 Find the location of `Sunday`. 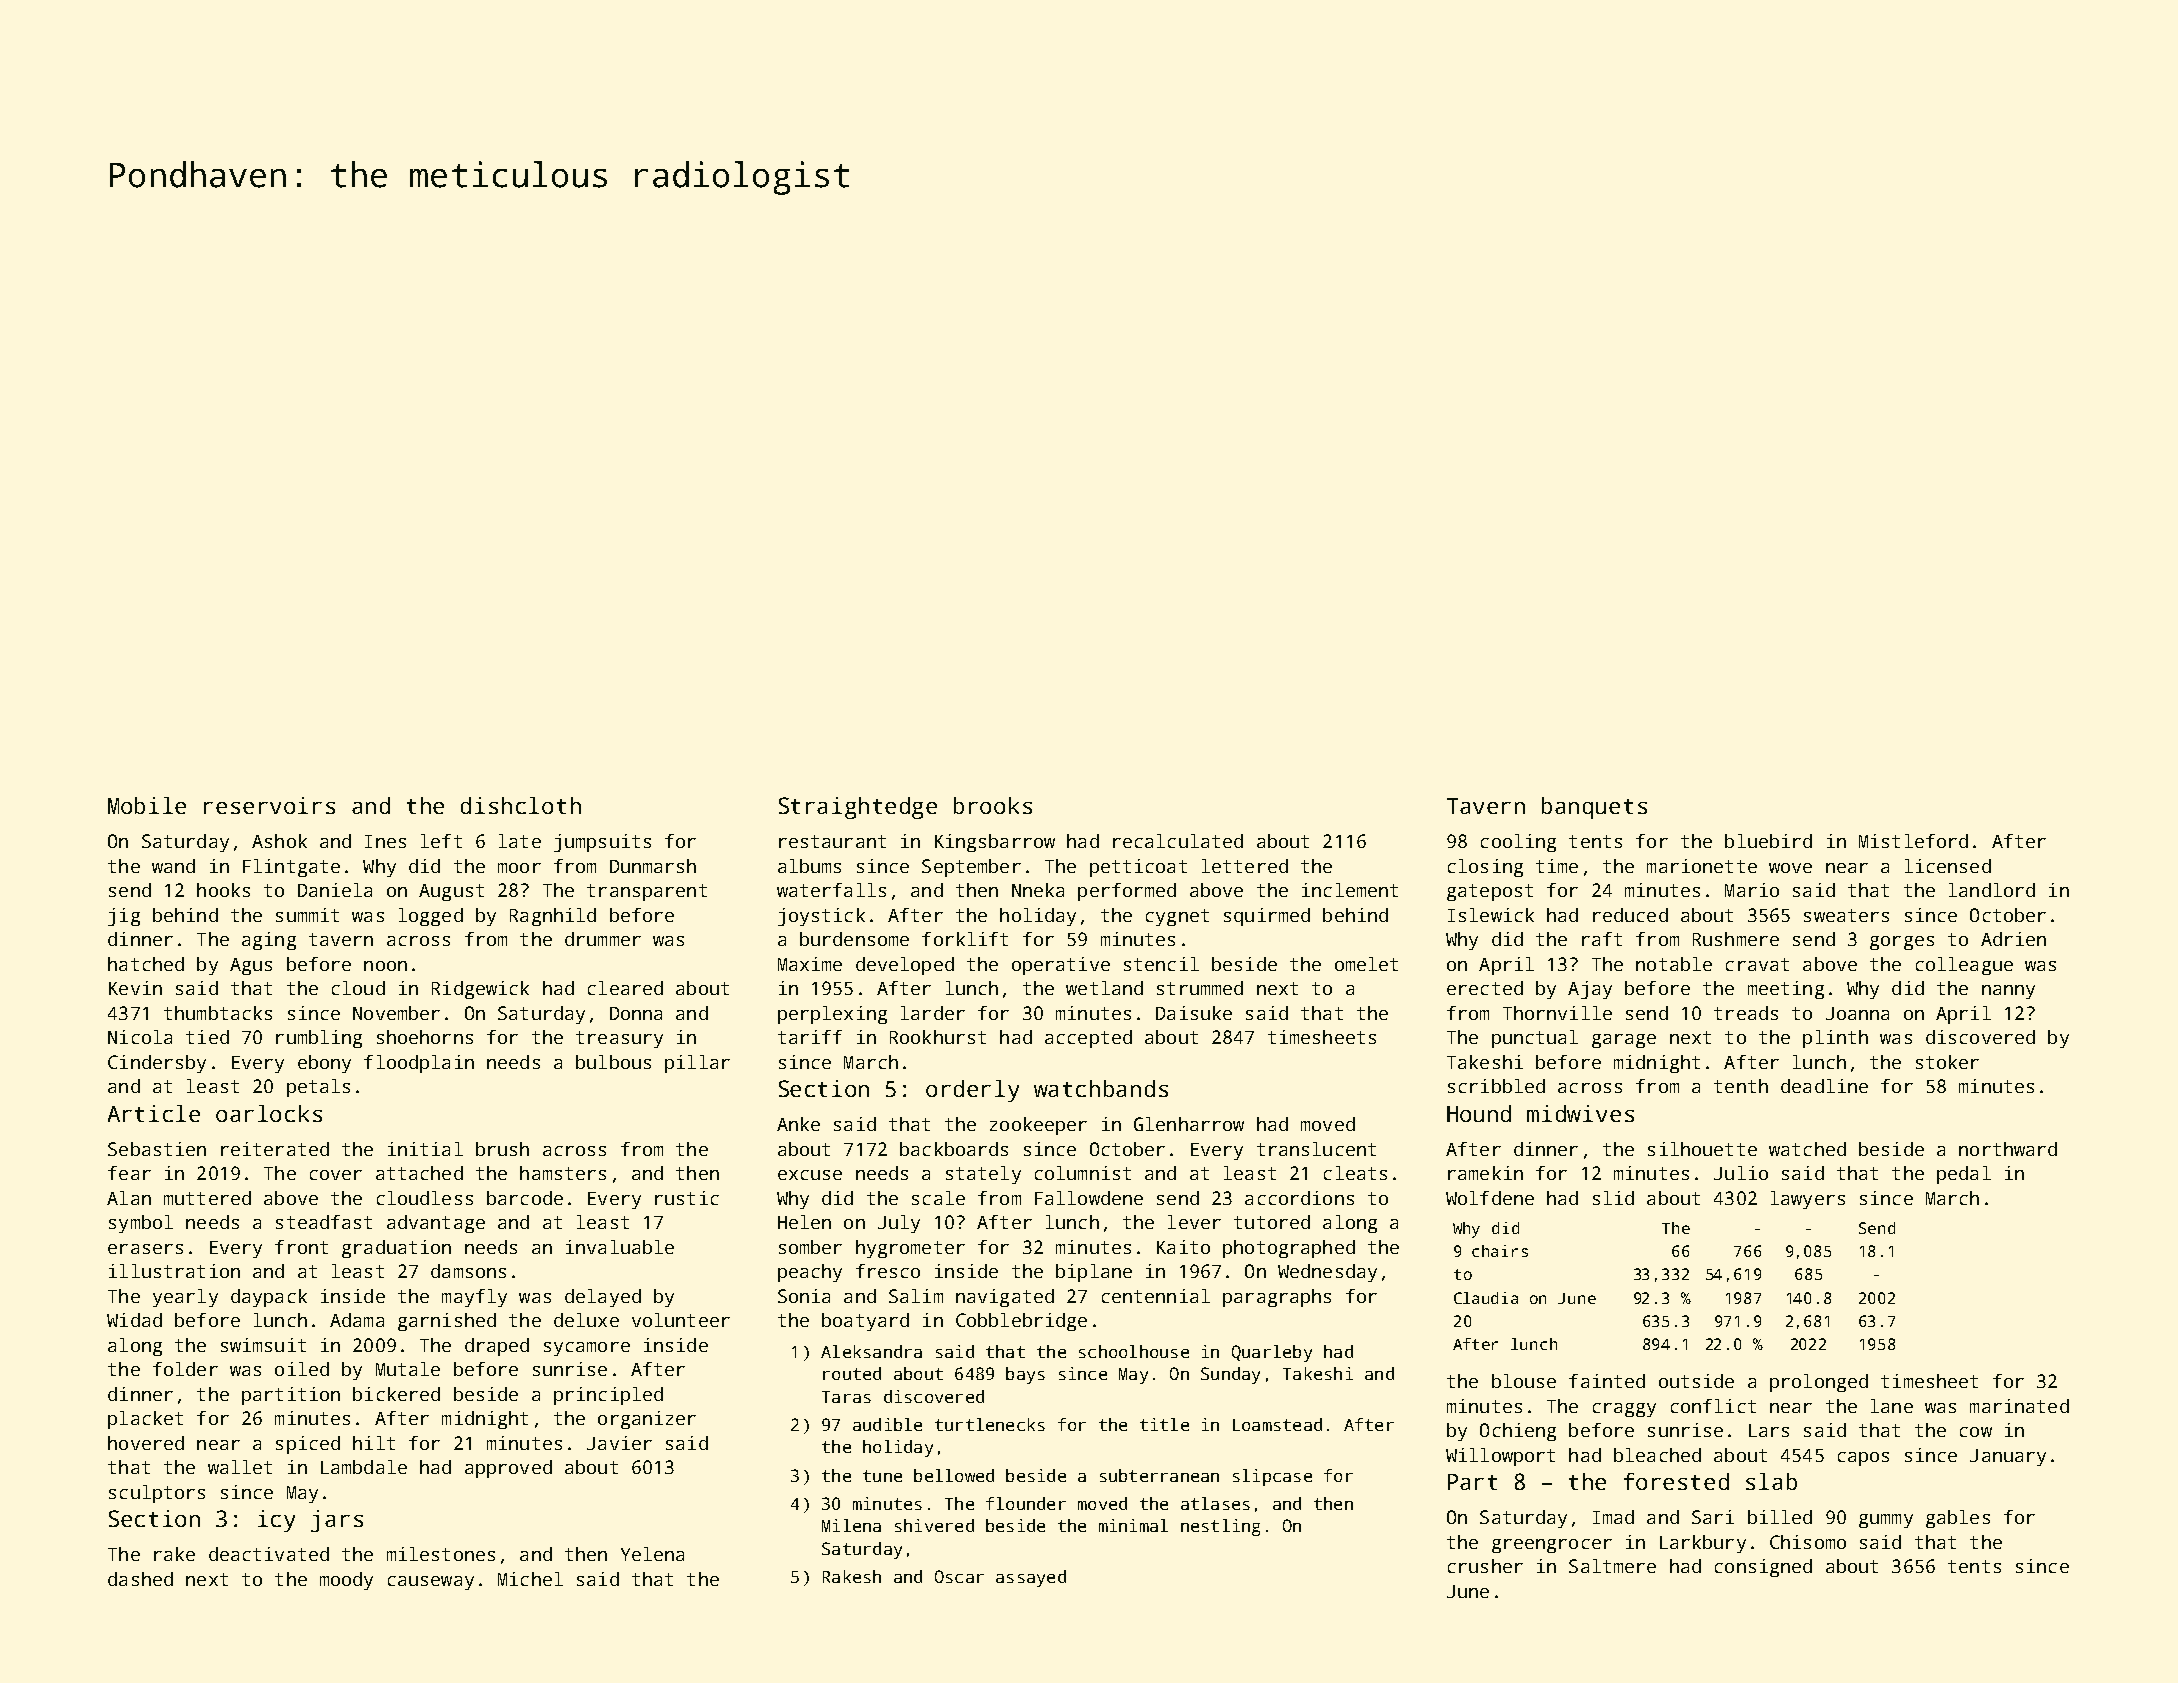

Sunday is located at coordinates (1230, 1375).
